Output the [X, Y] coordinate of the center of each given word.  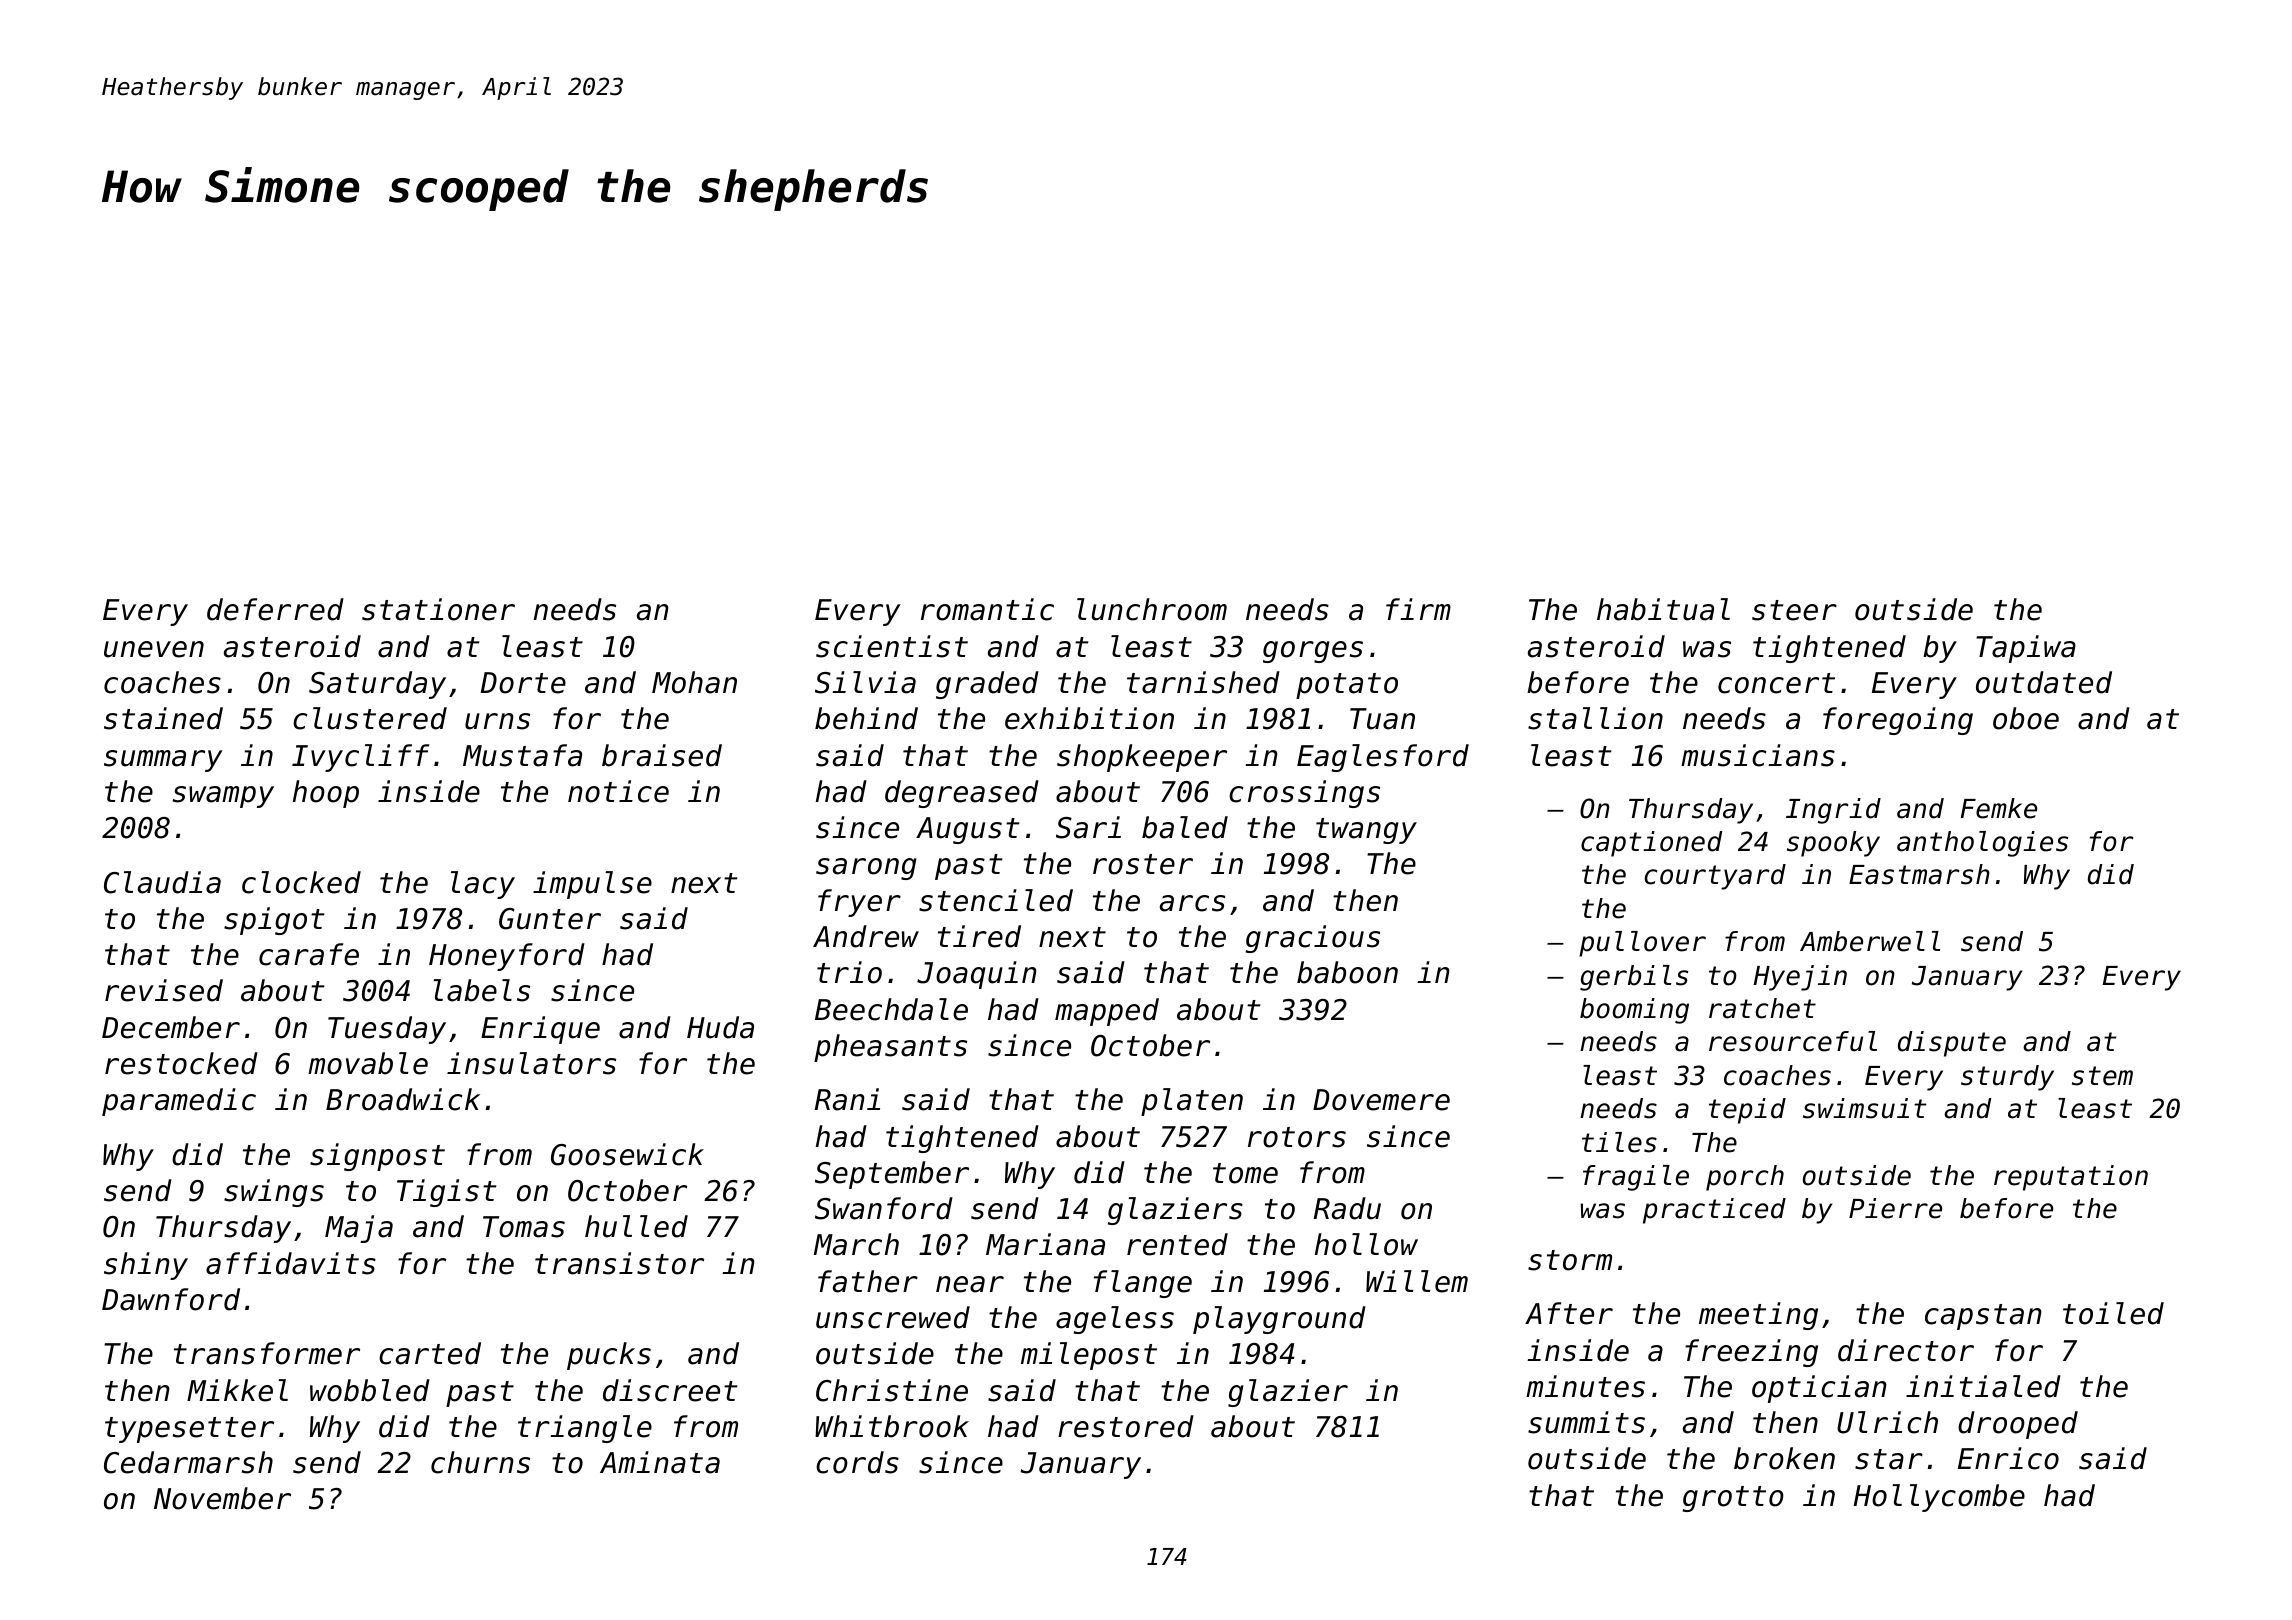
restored [1126, 1426]
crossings [1304, 794]
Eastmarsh [1919, 874]
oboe [2026, 718]
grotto [1733, 1499]
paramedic [179, 1102]
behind [866, 718]
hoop [326, 794]
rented [1177, 1244]
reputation [2071, 1178]
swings [274, 1193]
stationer [438, 609]
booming [1634, 1011]
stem [2102, 1076]
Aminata [660, 1462]
